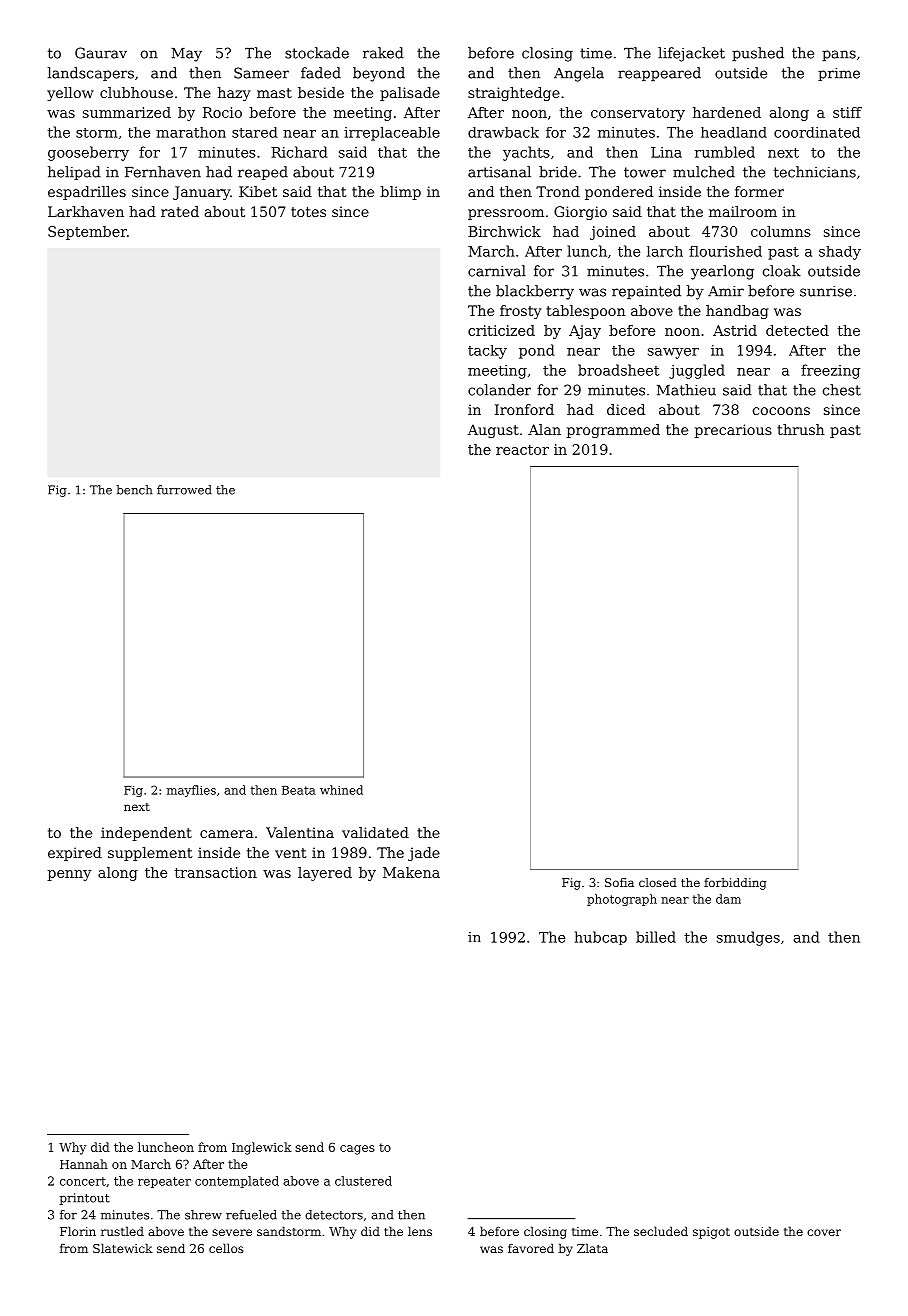 The width and height of the screenshot is (908, 1316). Describe the element at coordinates (535, 292) in the screenshot. I see `blackberry` at that location.
